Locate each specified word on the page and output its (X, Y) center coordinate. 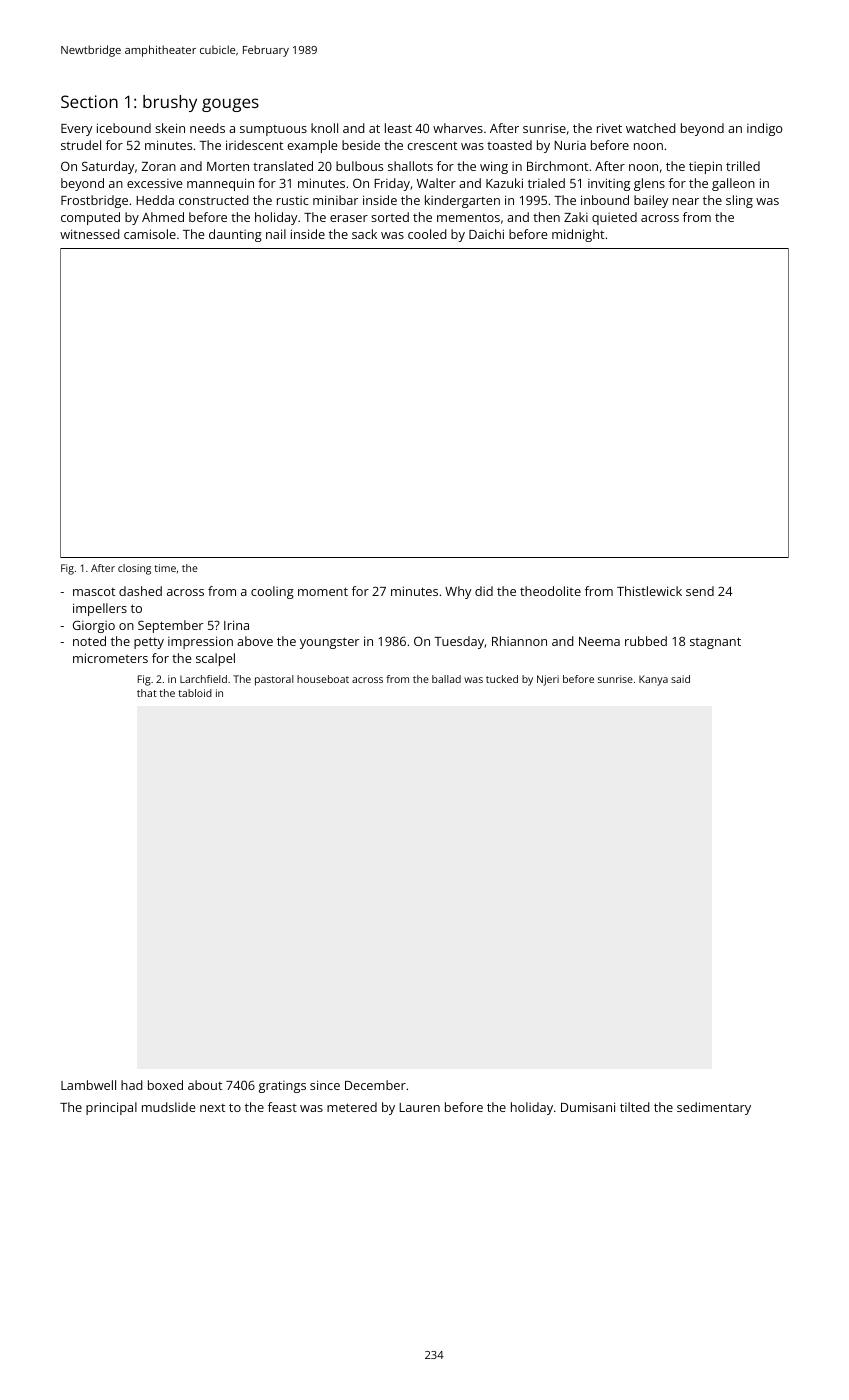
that (147, 693)
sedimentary (714, 1108)
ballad (446, 679)
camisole (150, 234)
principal (111, 1108)
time (165, 568)
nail (276, 234)
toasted (509, 145)
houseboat (323, 679)
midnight (578, 235)
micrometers (110, 658)
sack (364, 234)
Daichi (486, 234)
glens (649, 184)
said (680, 679)
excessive (154, 183)
